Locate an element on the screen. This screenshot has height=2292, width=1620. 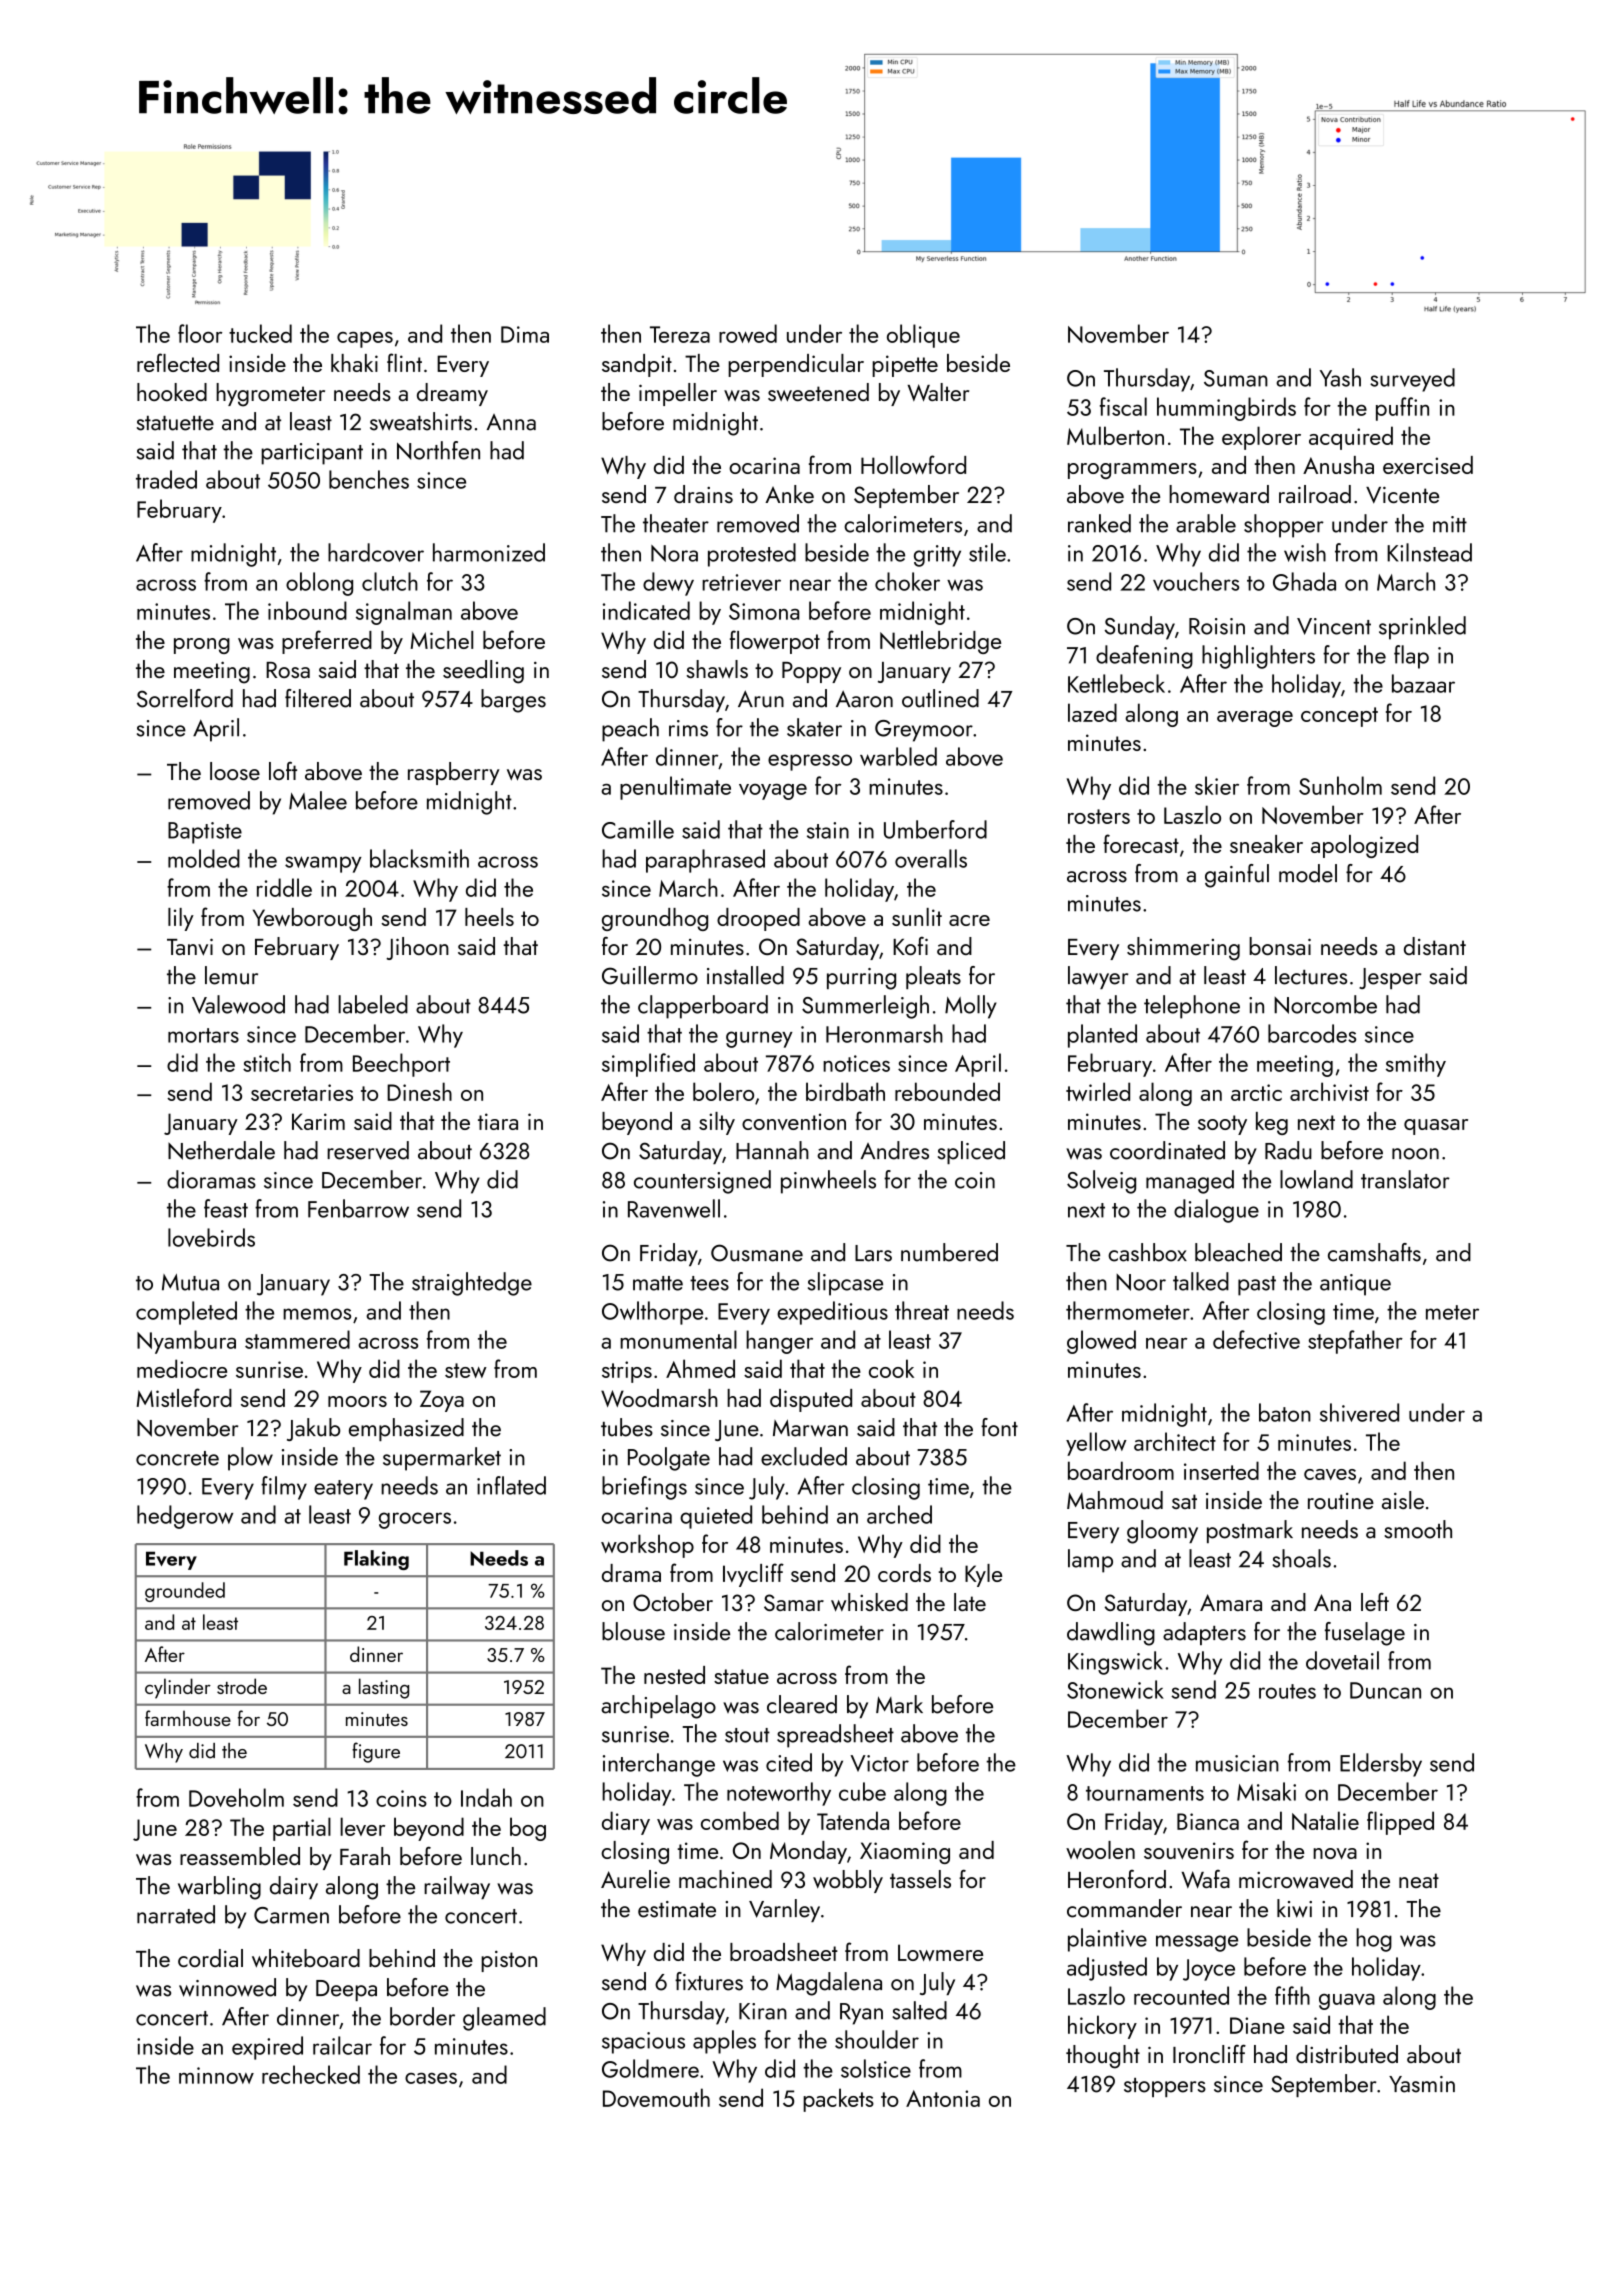
camshafts is located at coordinates (1374, 1252).
